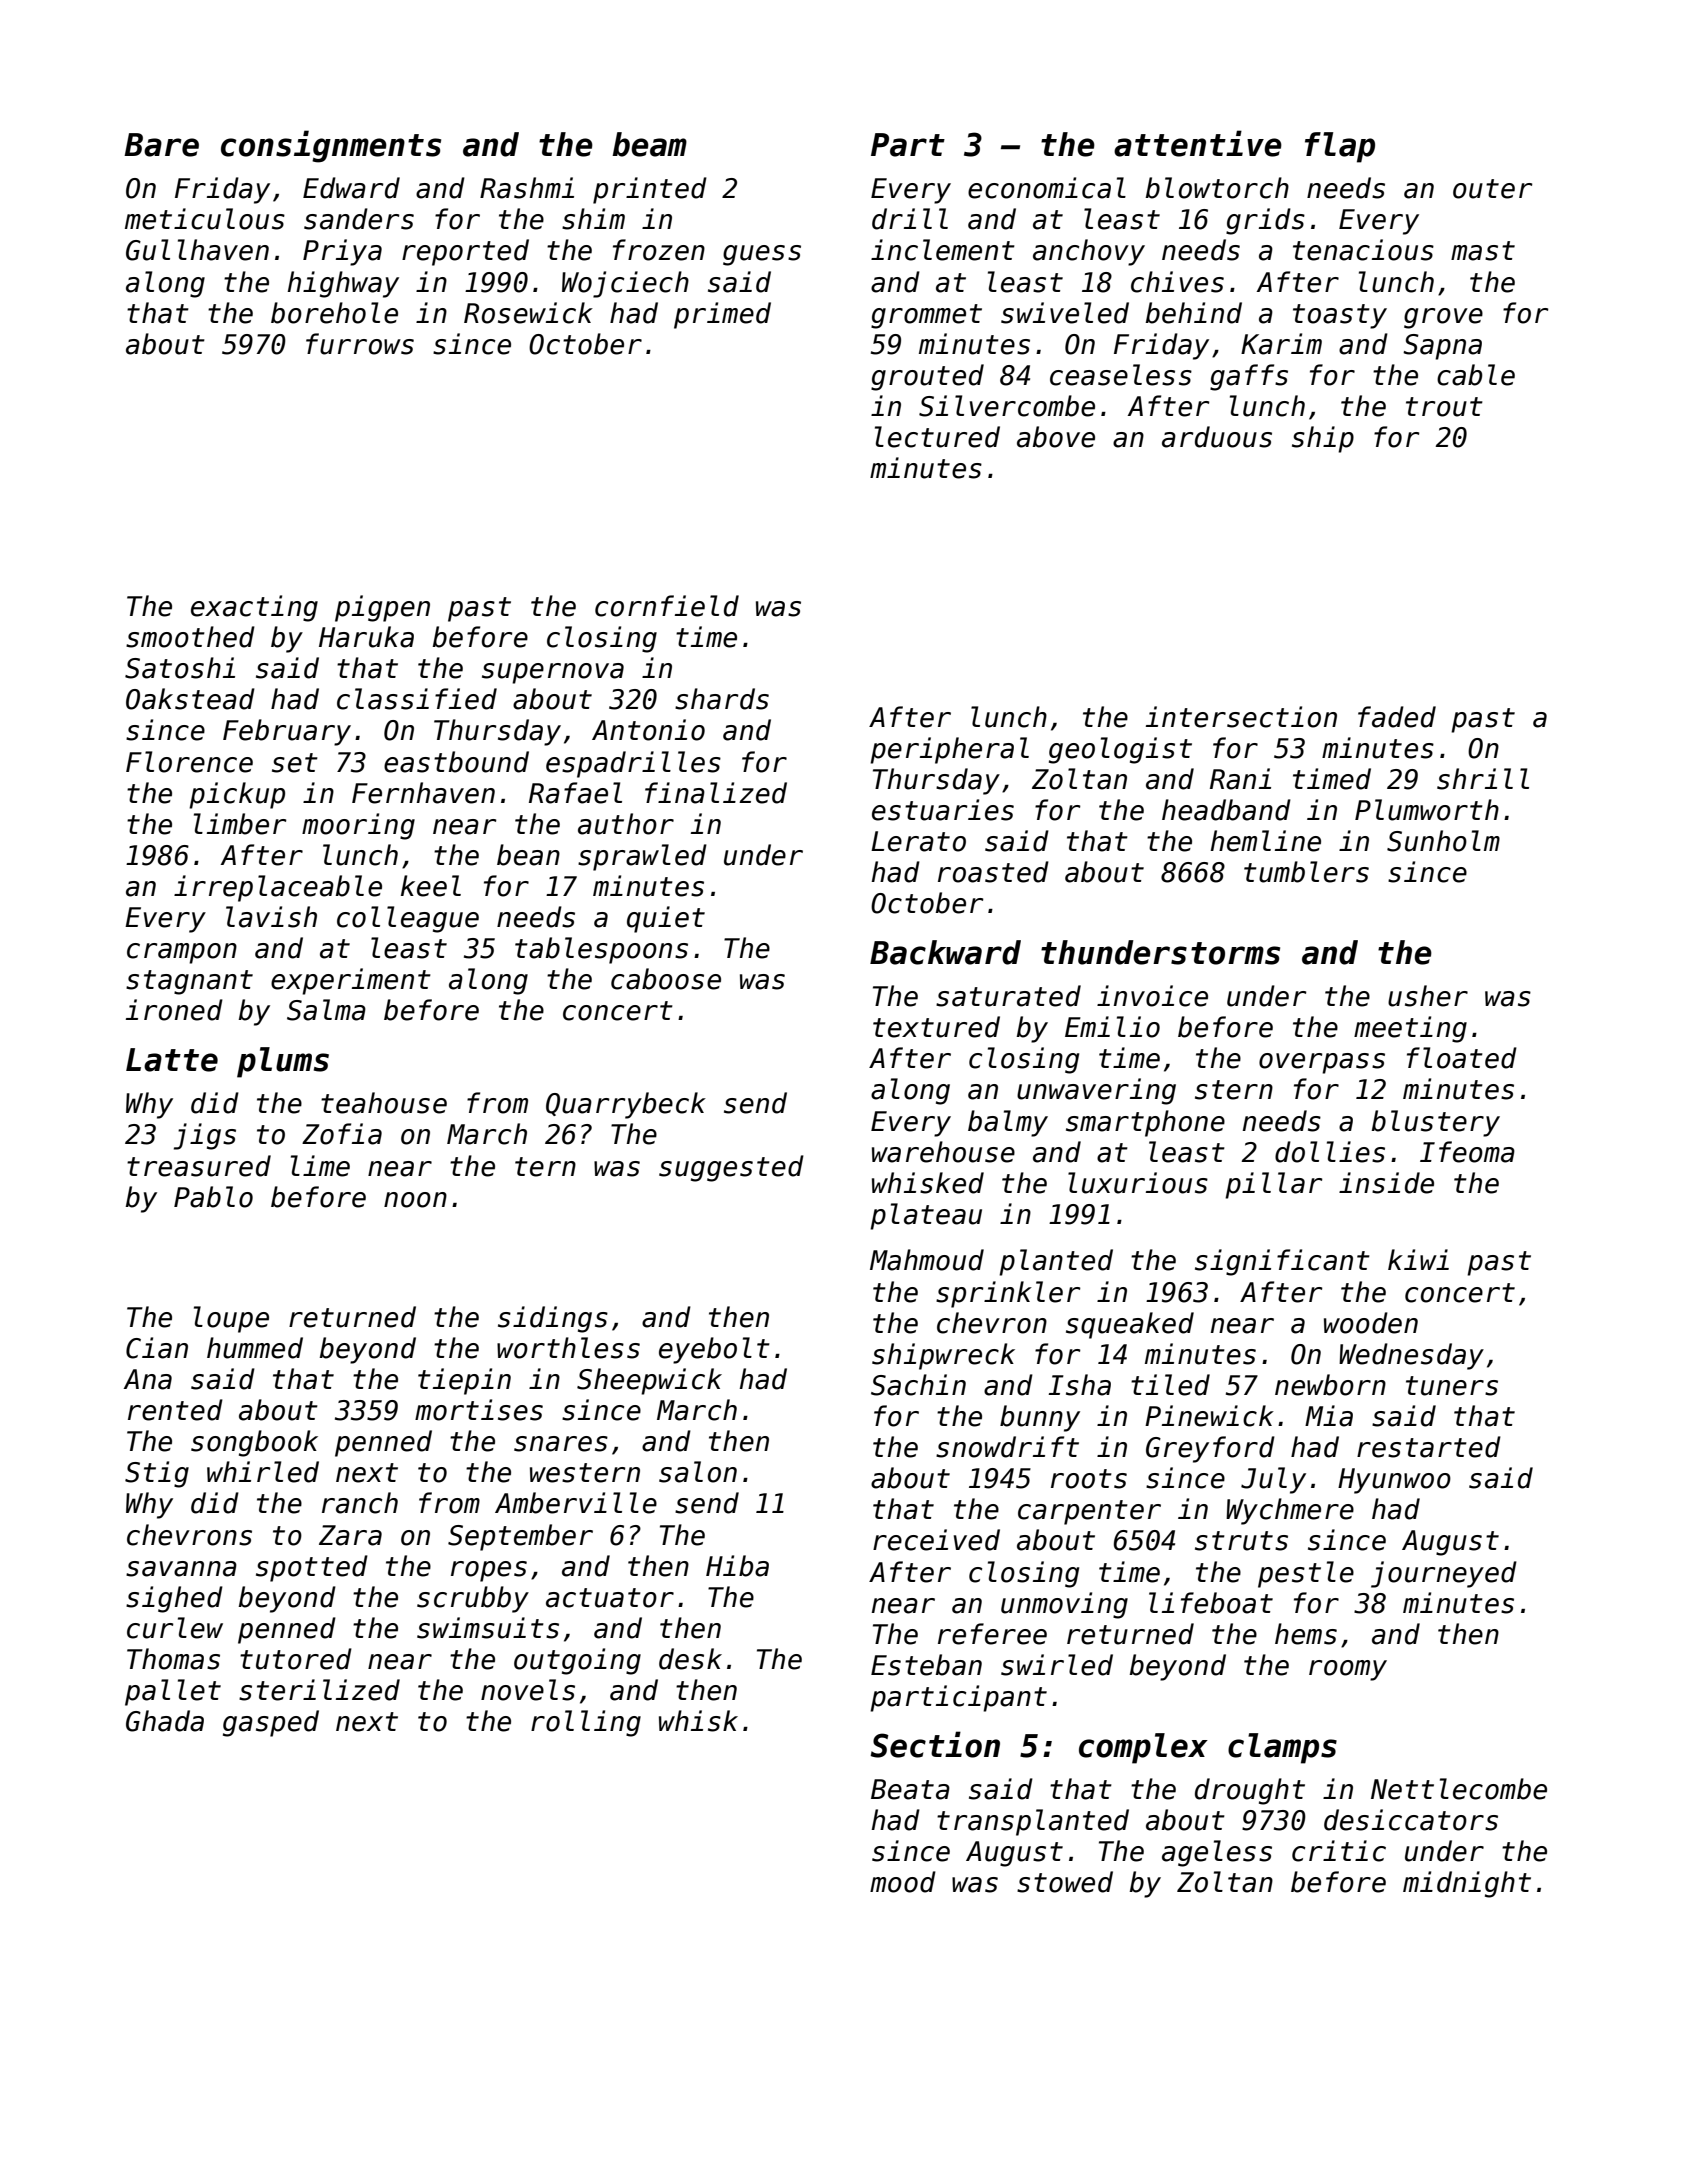 The width and height of the screenshot is (1683, 2178). Describe the element at coordinates (626, 1105) in the screenshot. I see `Quarrybeck` at that location.
